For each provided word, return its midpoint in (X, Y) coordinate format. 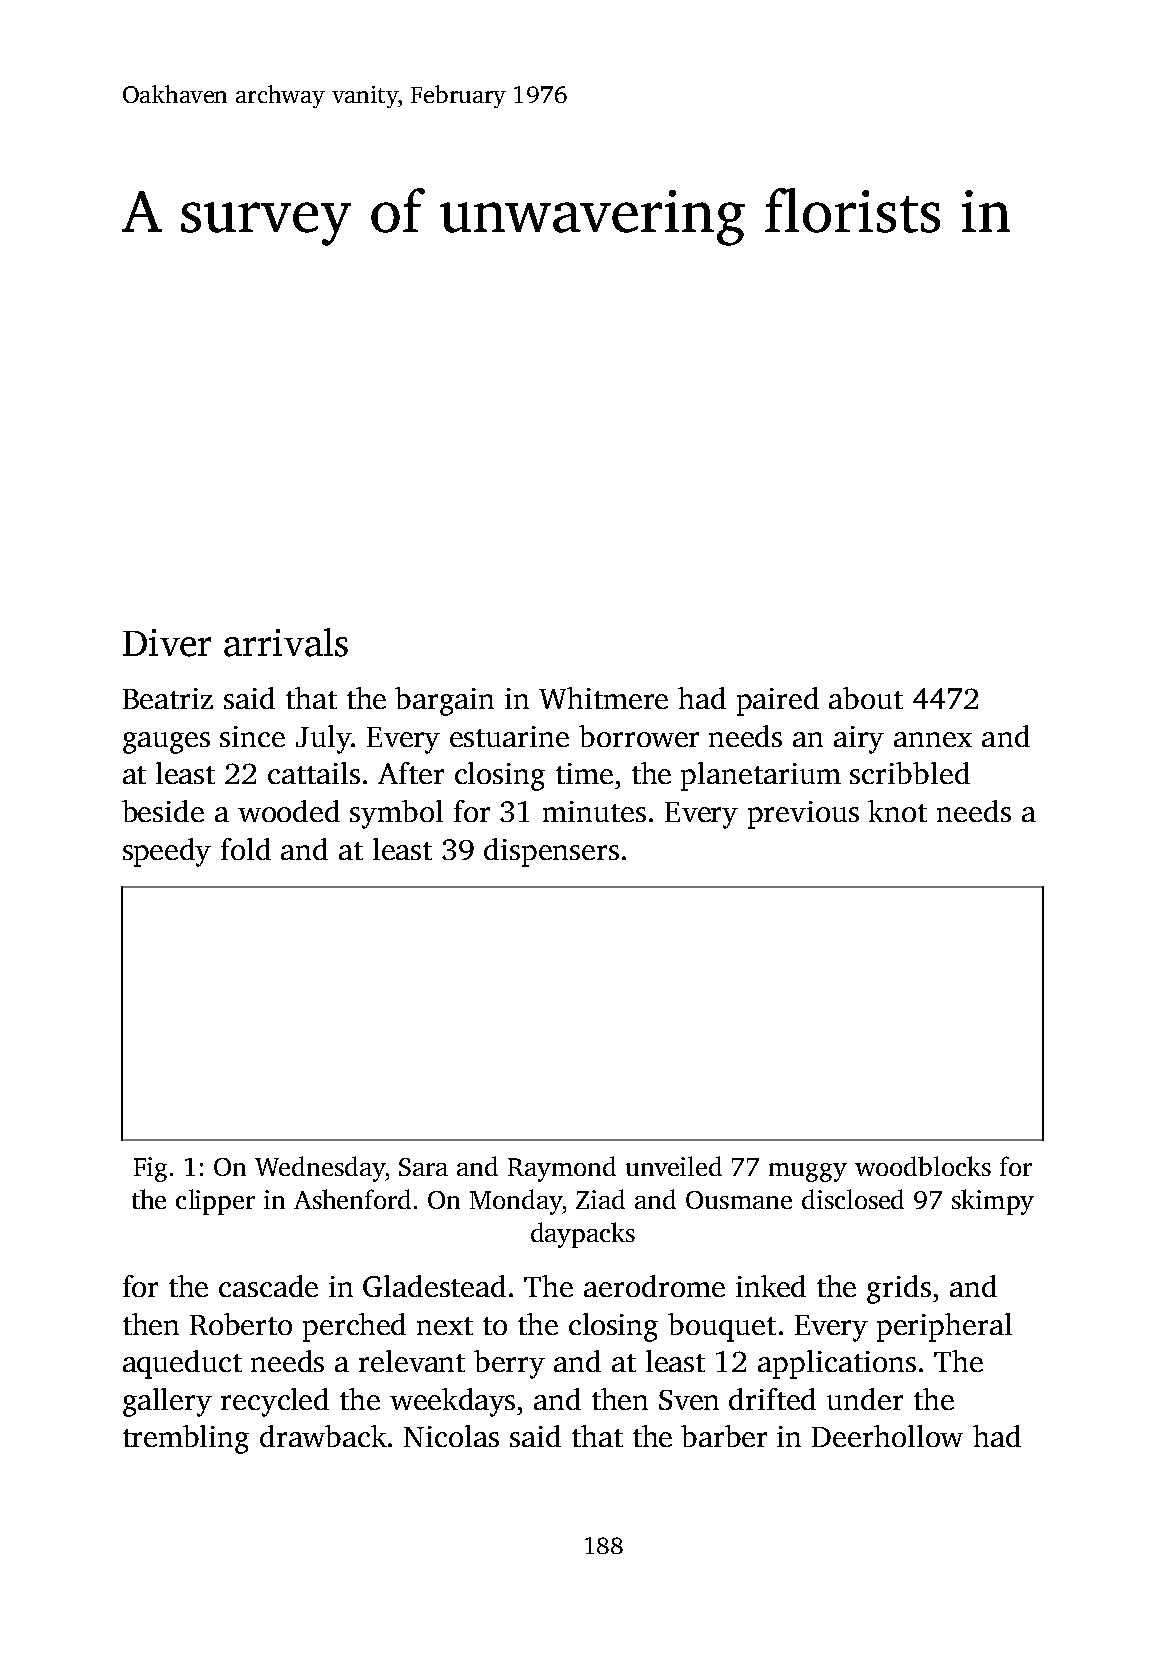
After (411, 773)
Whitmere (603, 698)
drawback (323, 1436)
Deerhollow (887, 1436)
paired (778, 701)
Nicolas (451, 1436)
